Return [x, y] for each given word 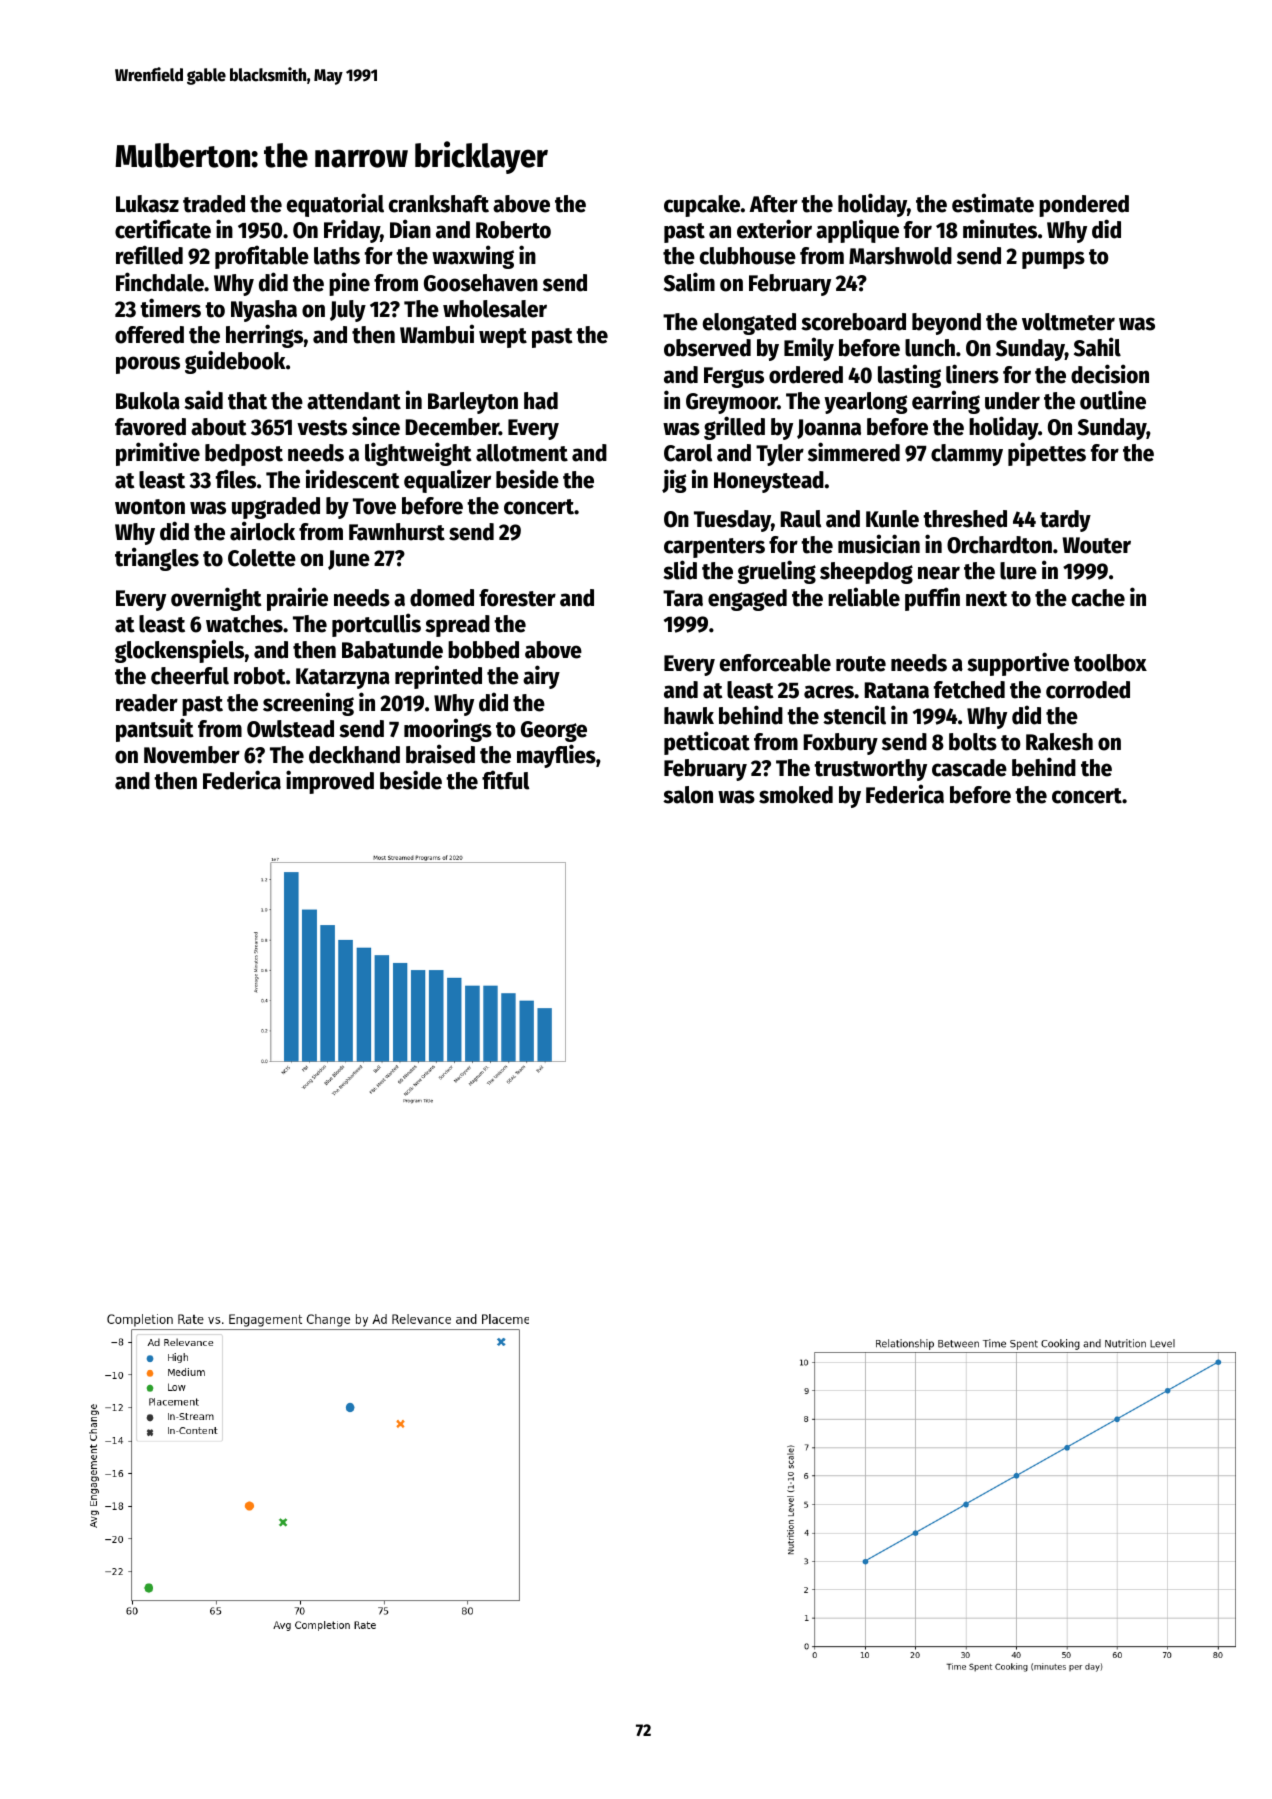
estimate [993, 203]
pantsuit [155, 730]
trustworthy [870, 770]
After [774, 204]
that [247, 401]
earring [946, 402]
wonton [150, 507]
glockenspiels [179, 651]
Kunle [892, 519]
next [986, 599]
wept [503, 338]
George [554, 731]
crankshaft [439, 204]
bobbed [483, 650]
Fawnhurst [397, 532]
